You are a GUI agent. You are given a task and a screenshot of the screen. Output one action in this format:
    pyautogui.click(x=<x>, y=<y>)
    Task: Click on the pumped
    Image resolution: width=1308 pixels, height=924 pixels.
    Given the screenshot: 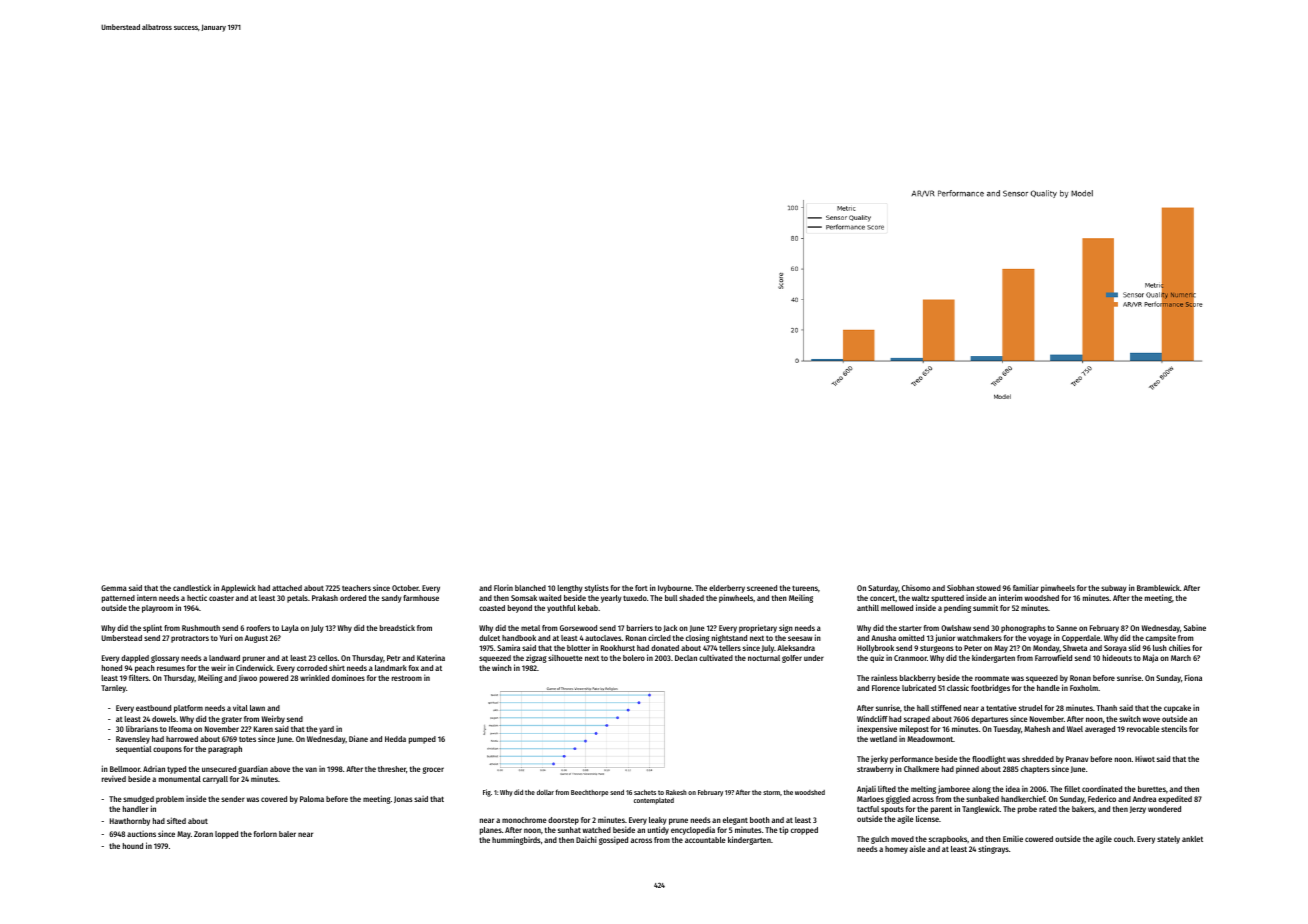 What is the action you would take?
    pyautogui.click(x=422, y=740)
